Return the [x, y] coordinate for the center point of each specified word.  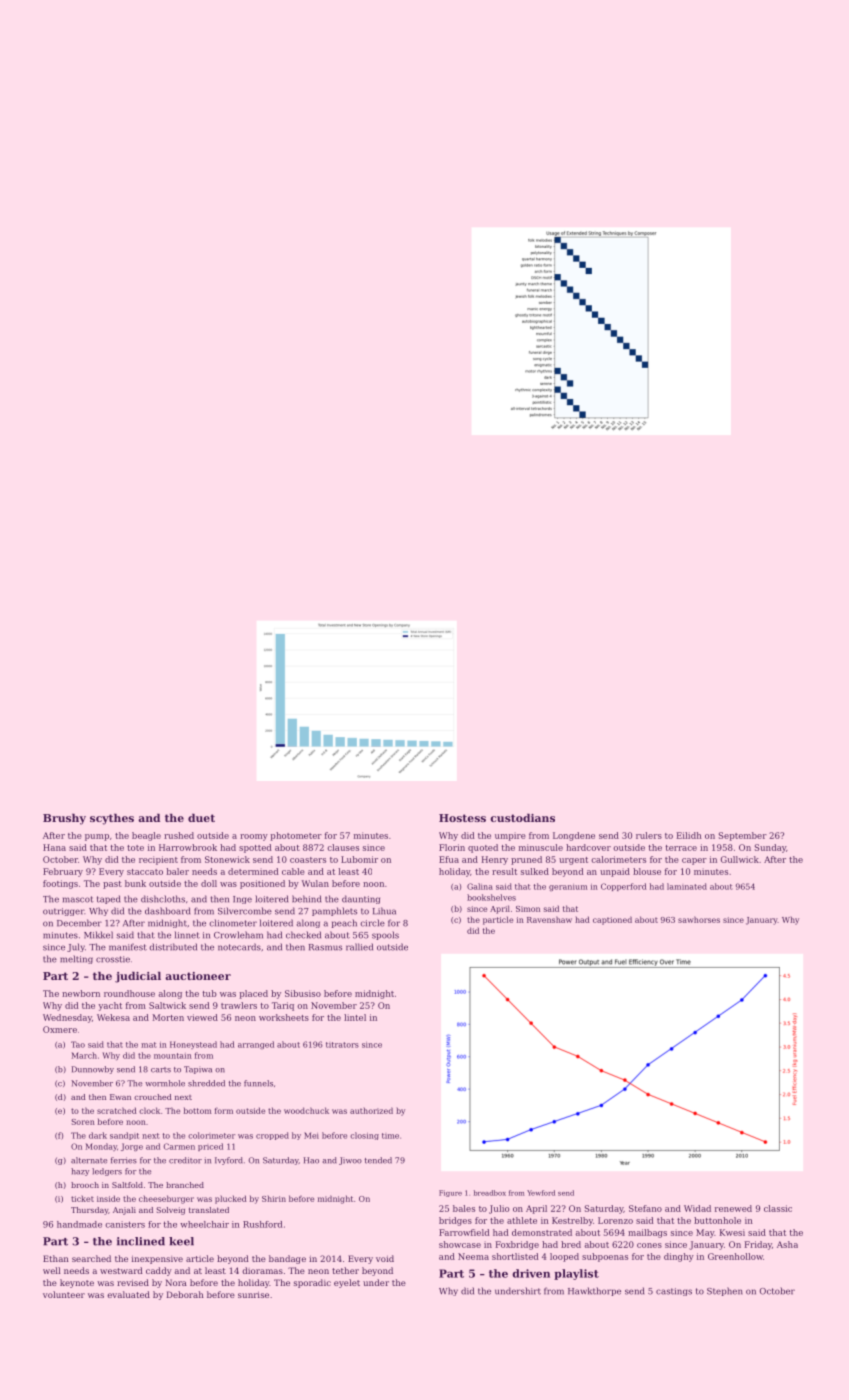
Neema [473, 1256]
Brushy [64, 819]
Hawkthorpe [594, 1291]
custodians [522, 818]
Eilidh [689, 835]
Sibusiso [303, 993]
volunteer [64, 1294]
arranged [256, 1045]
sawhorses [699, 919]
